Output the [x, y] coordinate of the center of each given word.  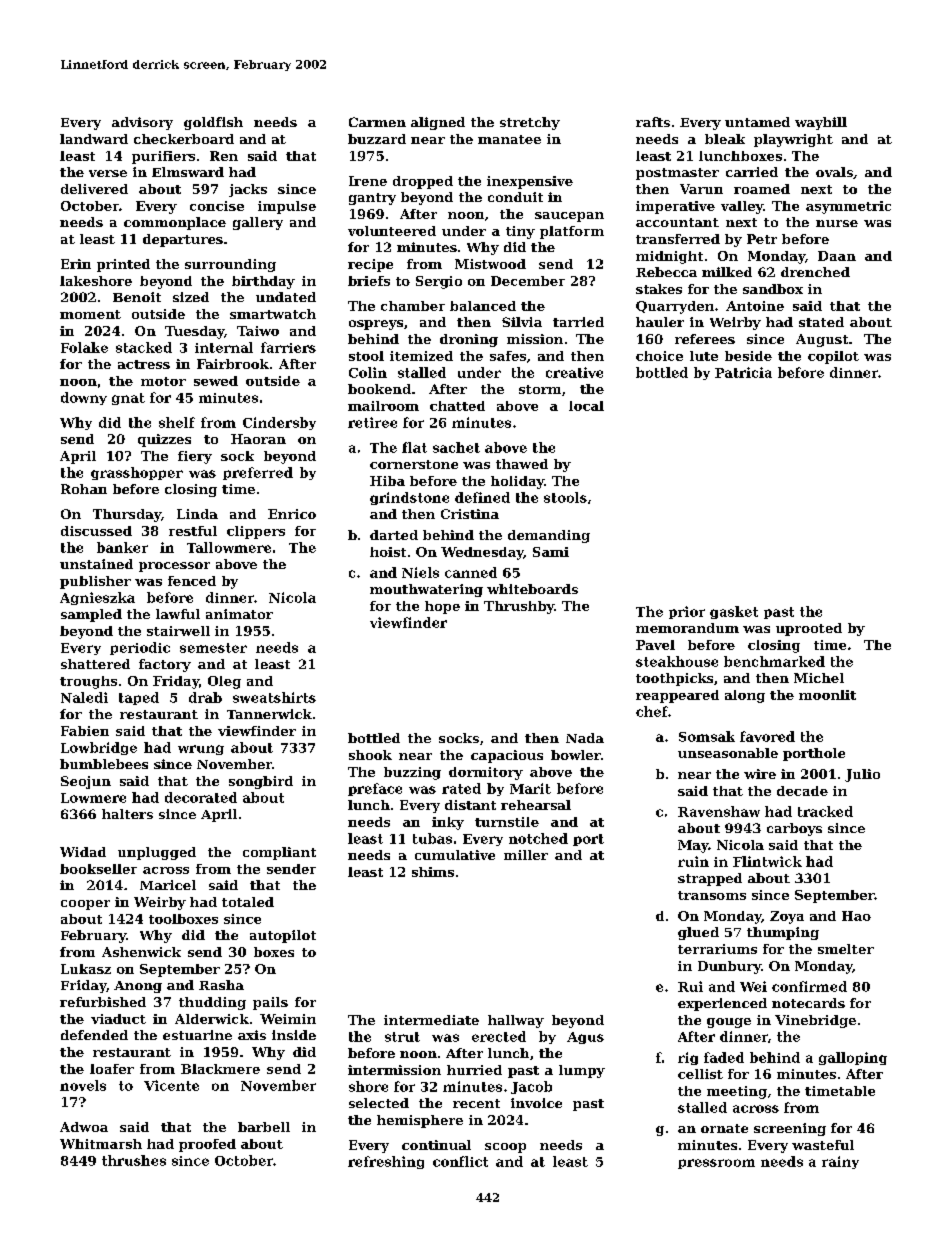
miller [526, 855]
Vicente [171, 1085]
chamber [413, 306]
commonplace [175, 223]
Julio [862, 775]
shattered [95, 664]
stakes [659, 289]
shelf [177, 422]
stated [821, 322]
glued [698, 933]
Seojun [86, 782]
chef [652, 711]
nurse [837, 223]
